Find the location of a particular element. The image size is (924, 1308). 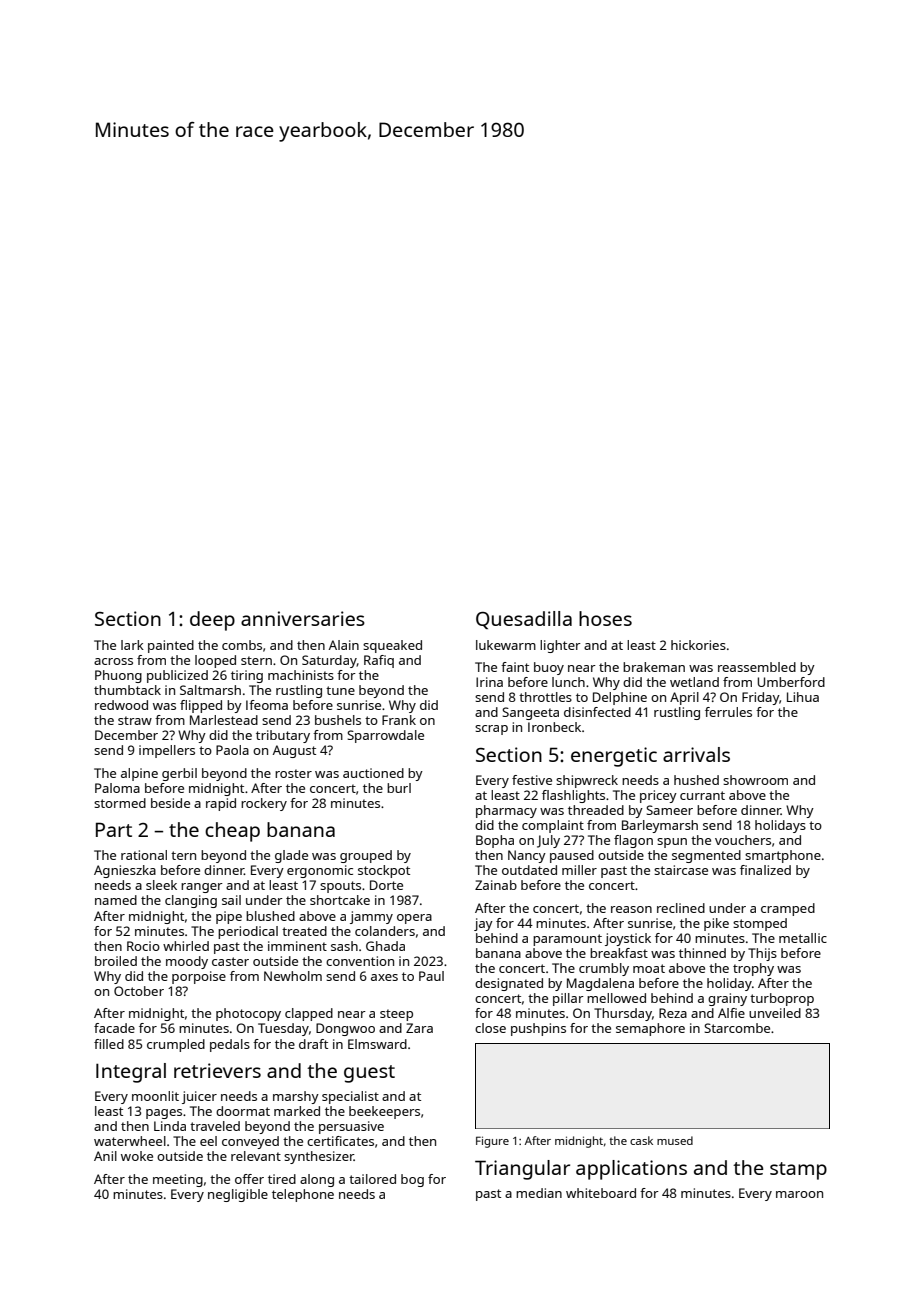

segmented is located at coordinates (706, 856).
